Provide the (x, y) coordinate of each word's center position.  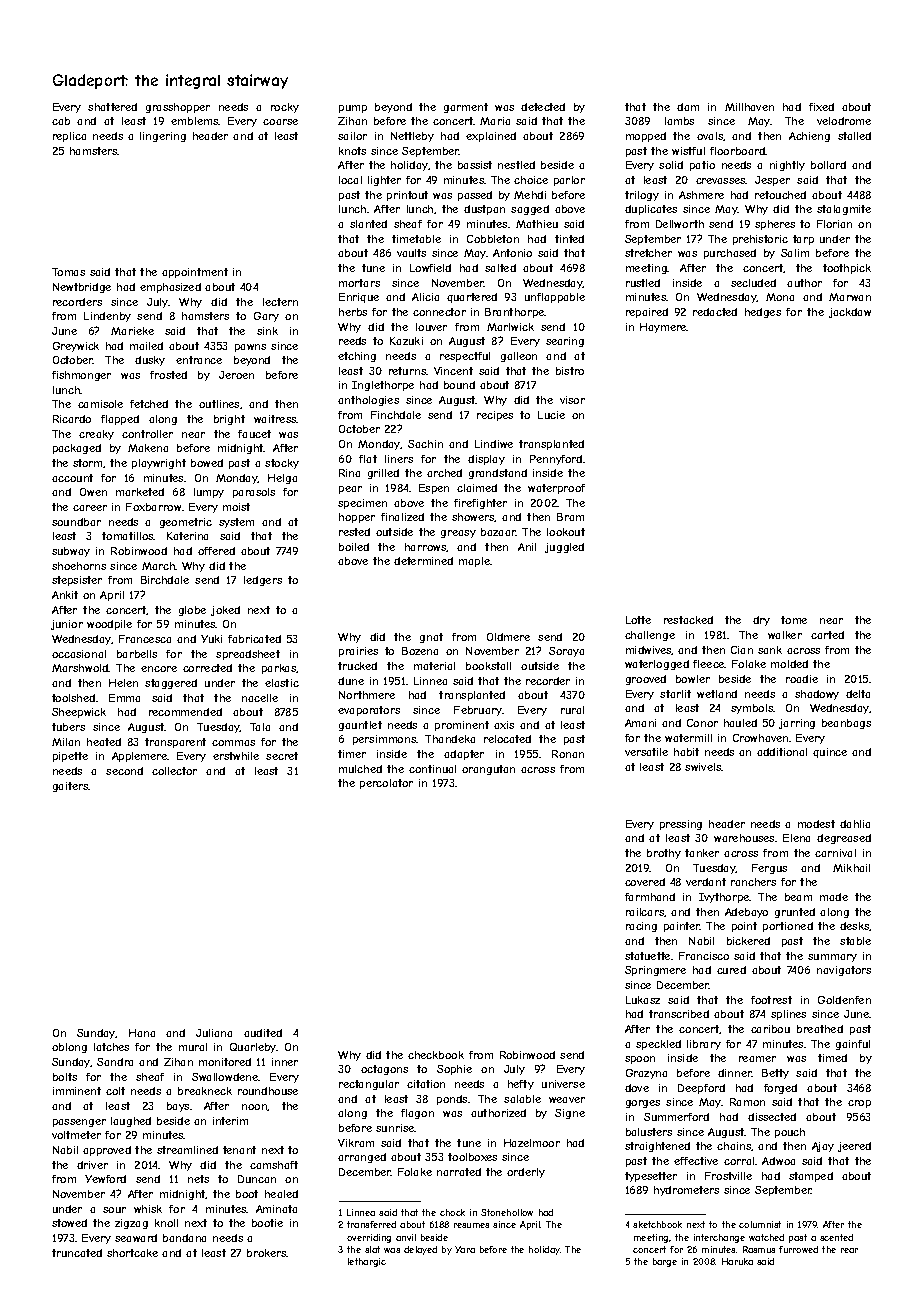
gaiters (70, 787)
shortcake (132, 1253)
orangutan (488, 770)
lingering (163, 137)
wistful (688, 151)
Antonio (512, 253)
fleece (709, 664)
